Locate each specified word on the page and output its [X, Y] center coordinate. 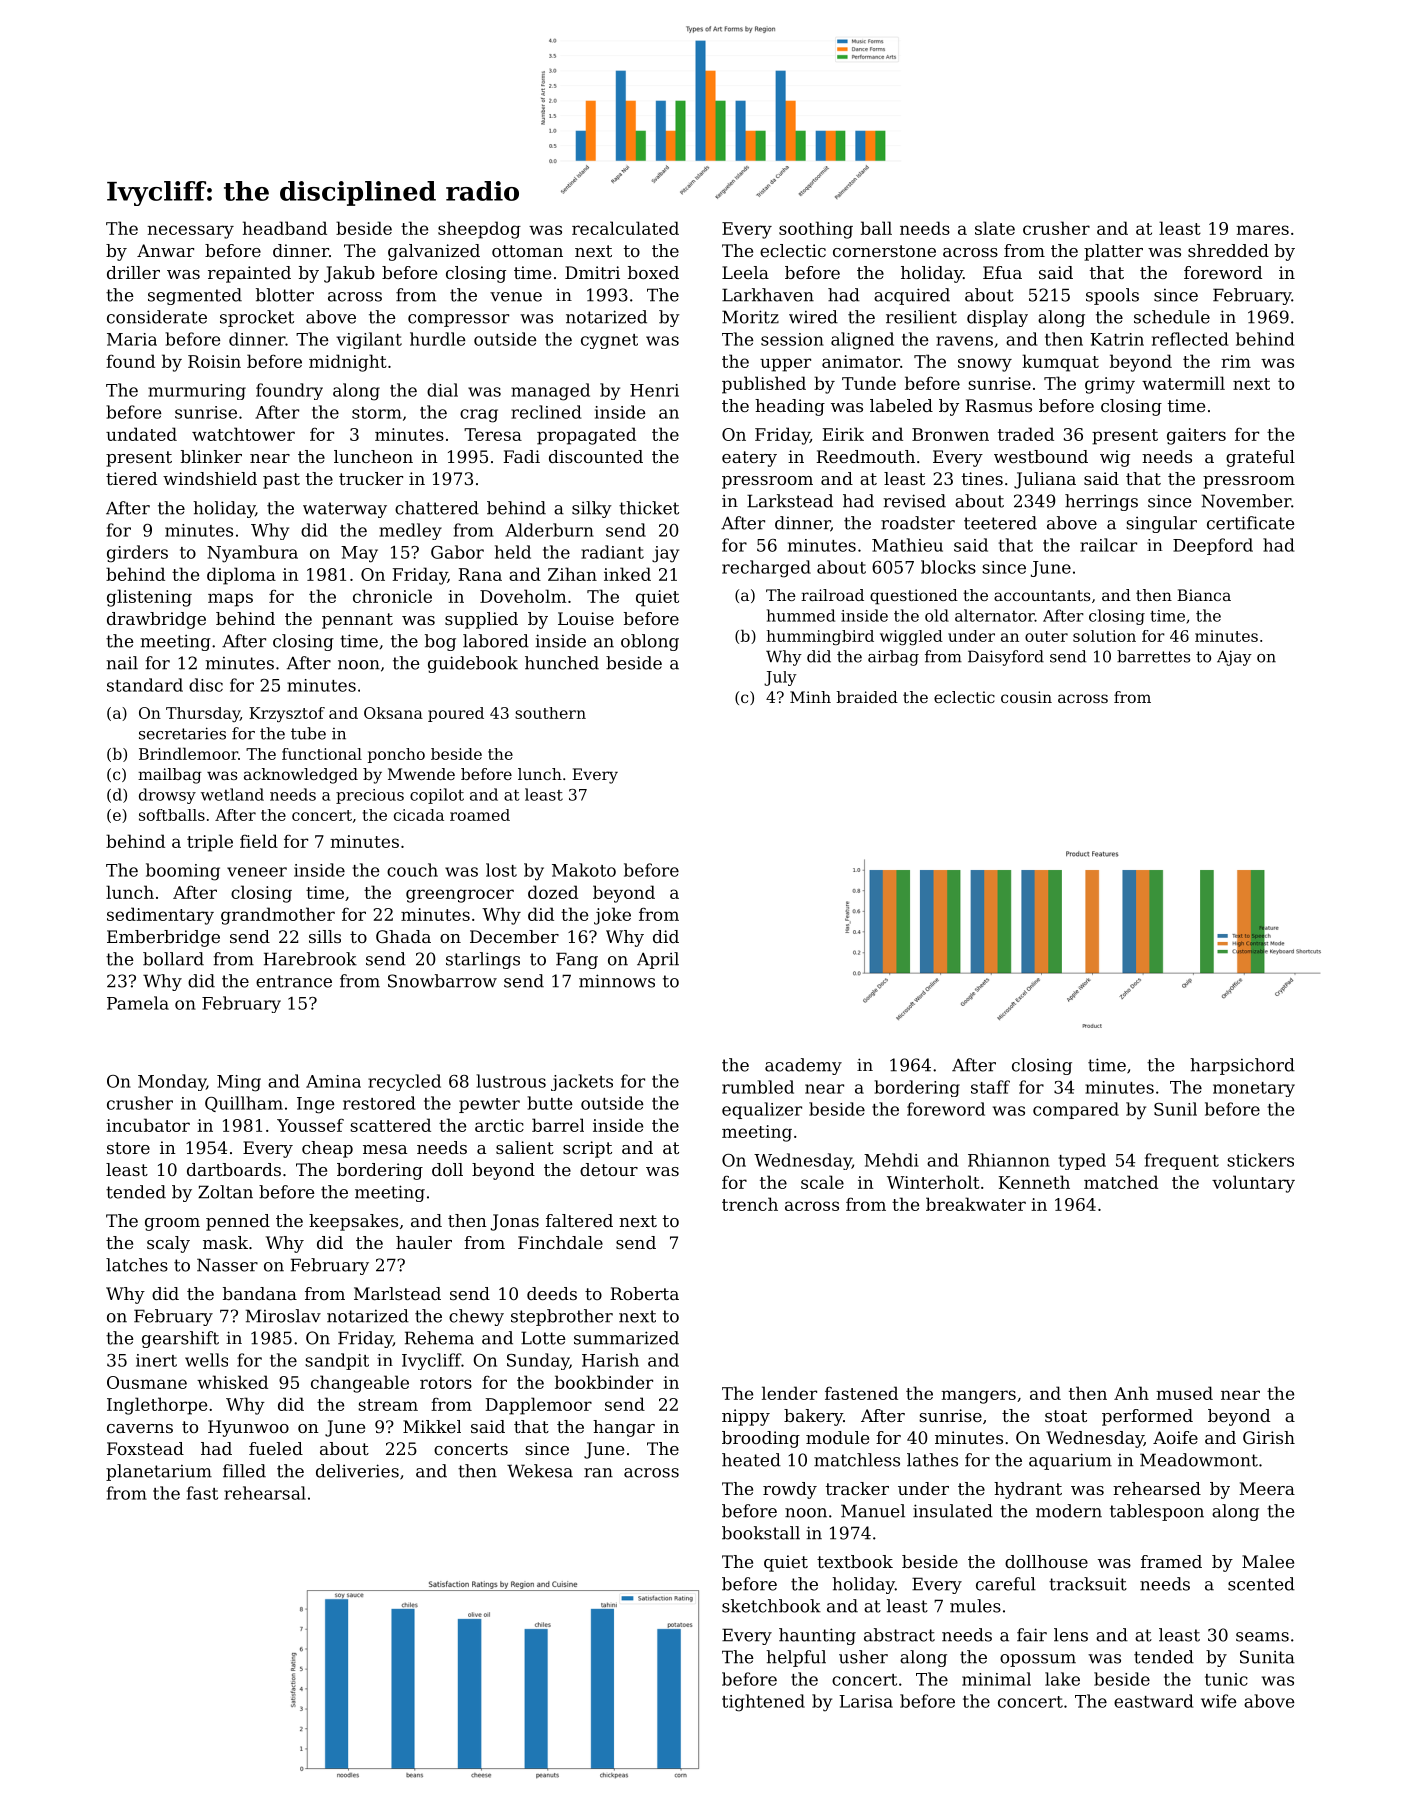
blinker [211, 456]
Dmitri [592, 272]
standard [145, 685]
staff [990, 1087]
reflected [1190, 339]
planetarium [159, 1472]
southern [550, 713]
